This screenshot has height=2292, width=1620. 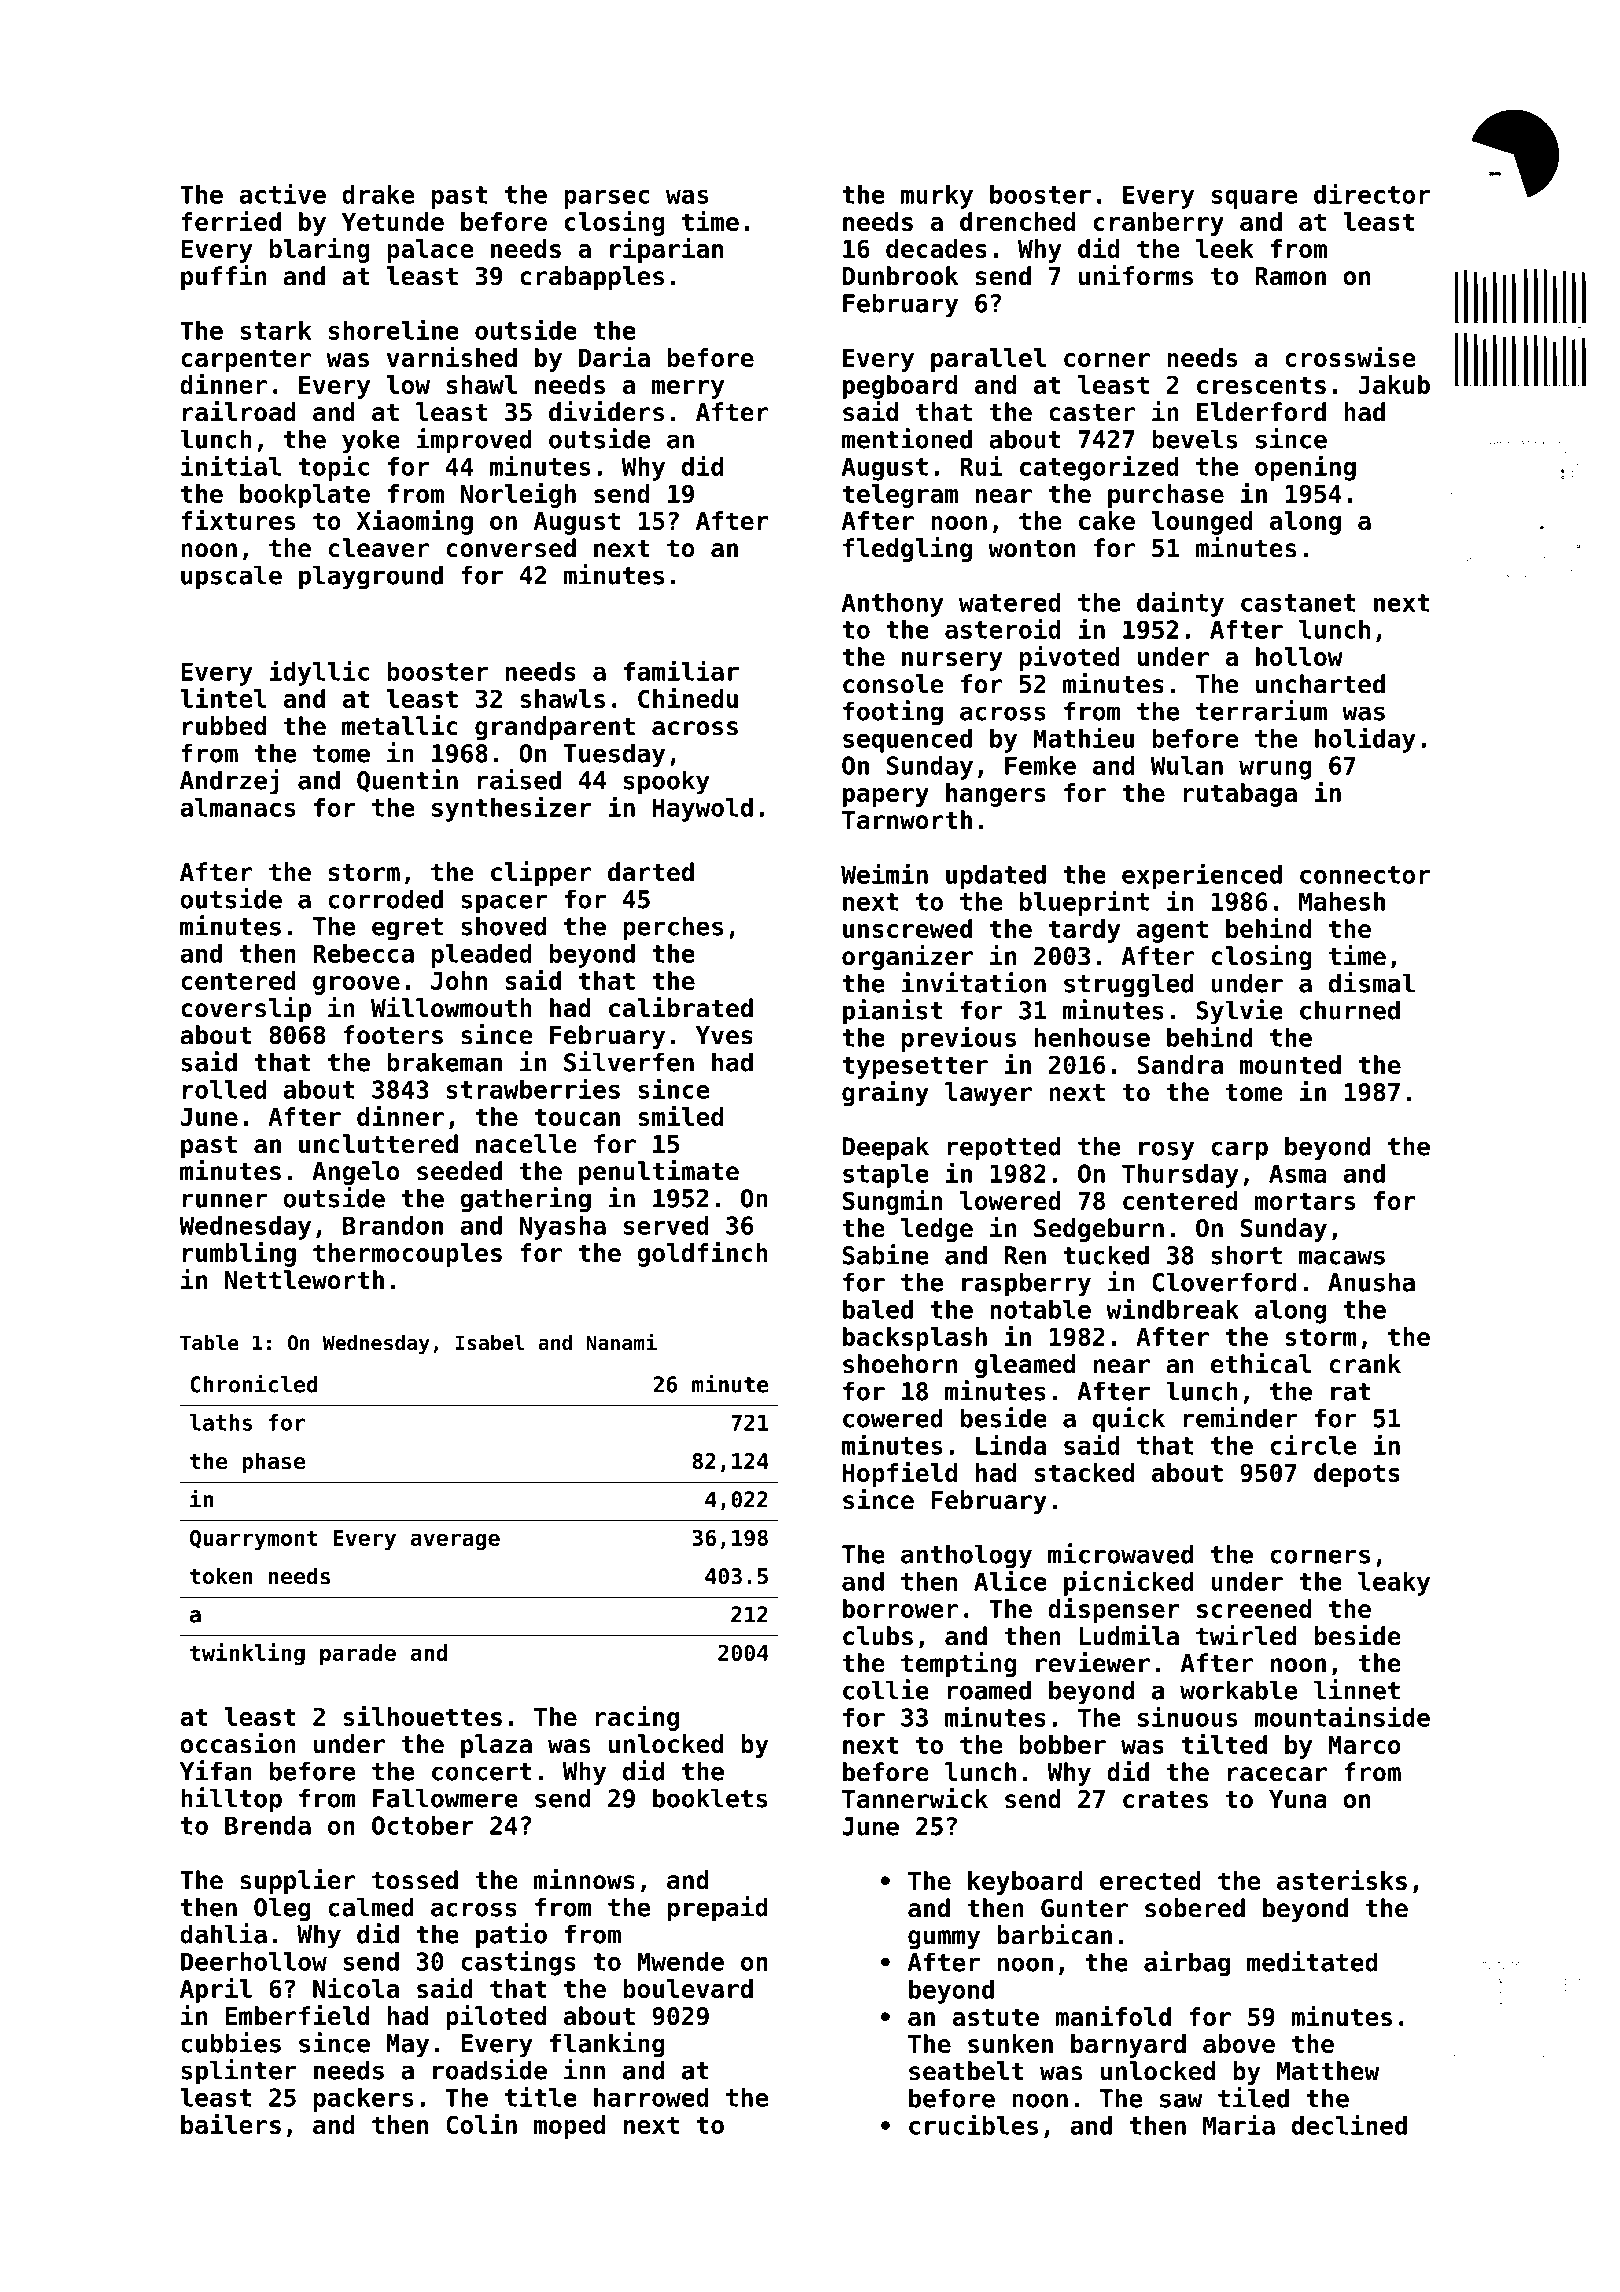 What do you see at coordinates (1093, 1662) in the screenshot?
I see `reviewer` at bounding box center [1093, 1662].
